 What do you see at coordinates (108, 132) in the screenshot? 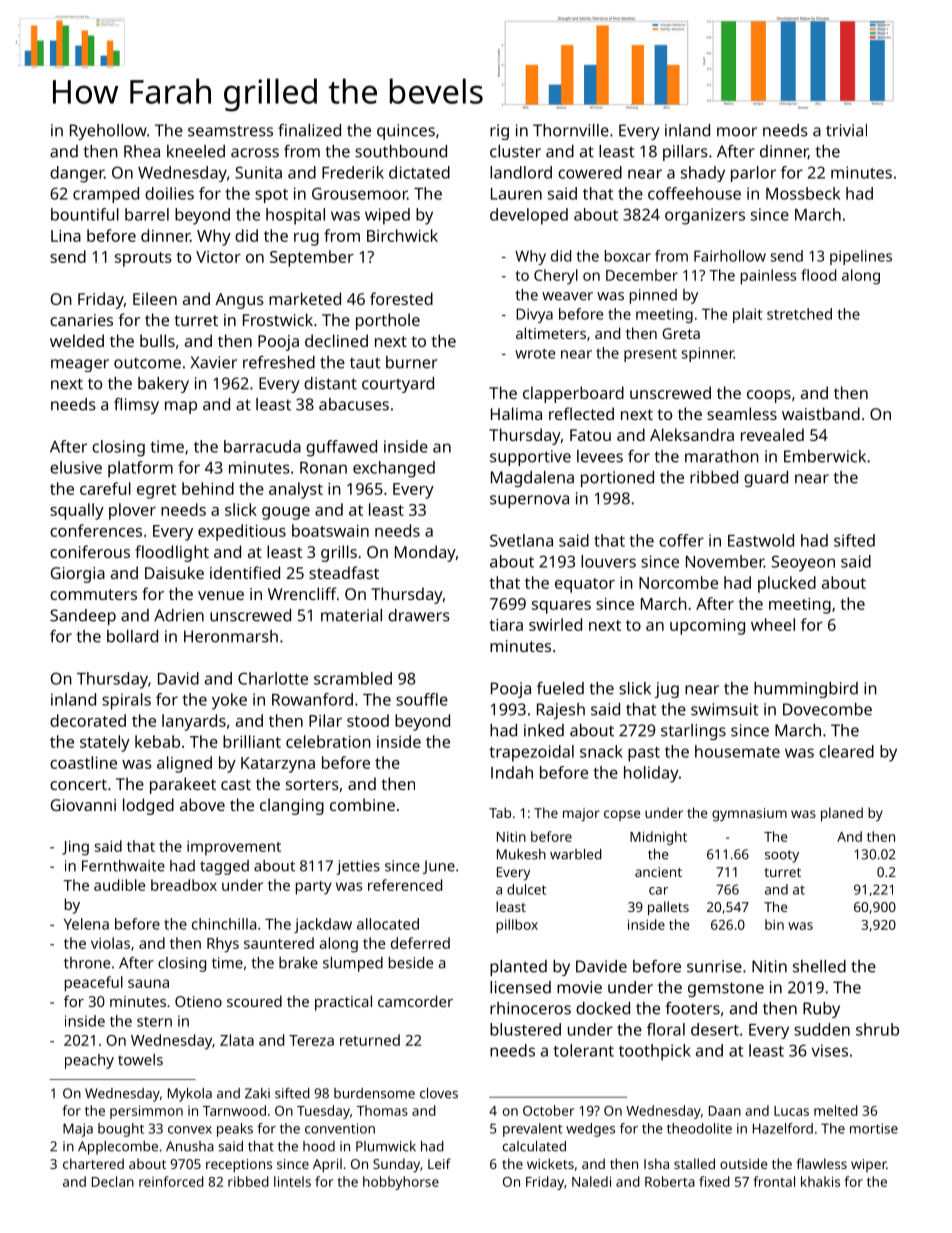
I see `Ryehollow` at bounding box center [108, 132].
